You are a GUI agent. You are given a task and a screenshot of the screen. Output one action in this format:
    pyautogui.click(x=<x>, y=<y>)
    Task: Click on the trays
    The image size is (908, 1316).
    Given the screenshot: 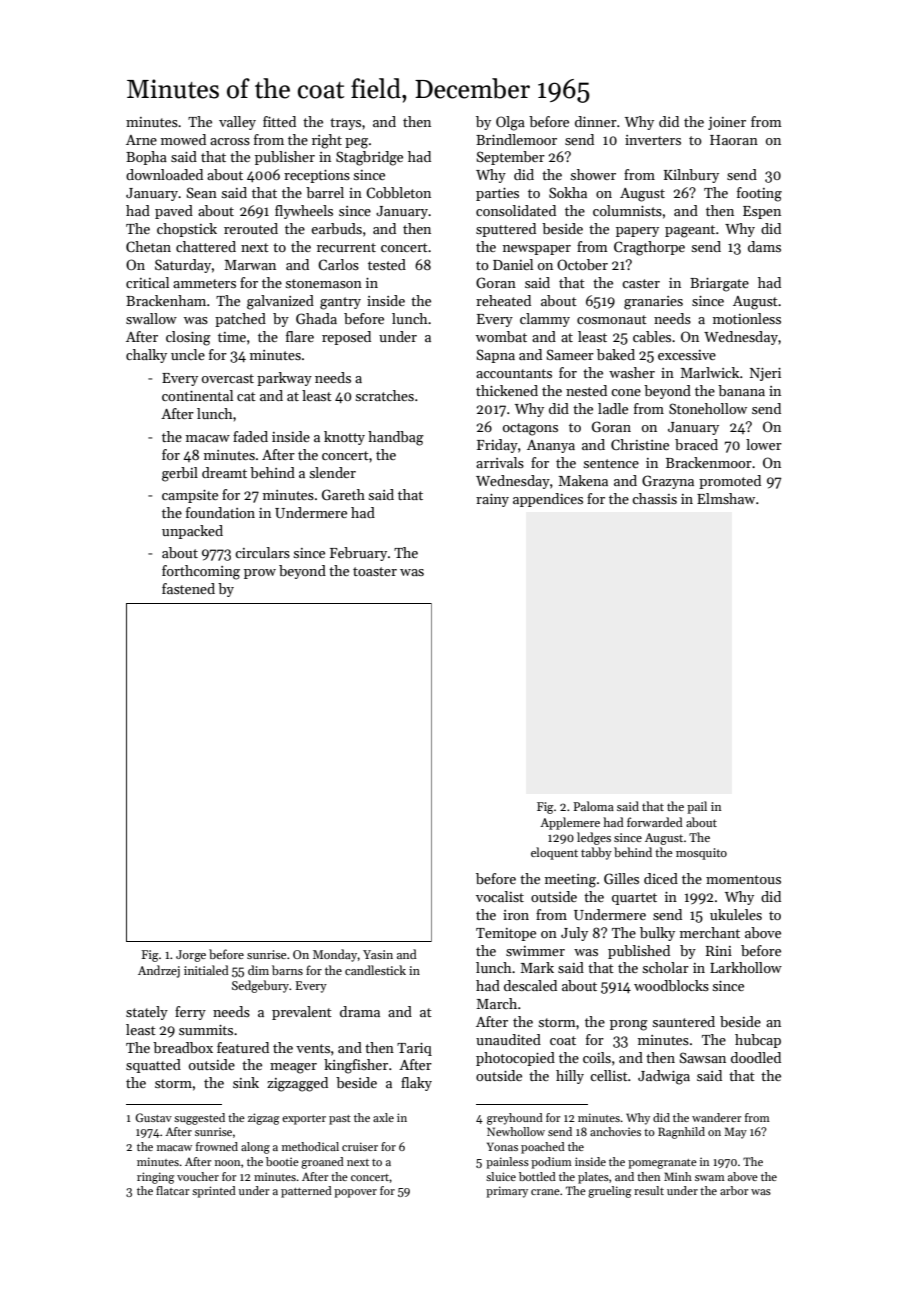 What is the action you would take?
    pyautogui.click(x=345, y=124)
